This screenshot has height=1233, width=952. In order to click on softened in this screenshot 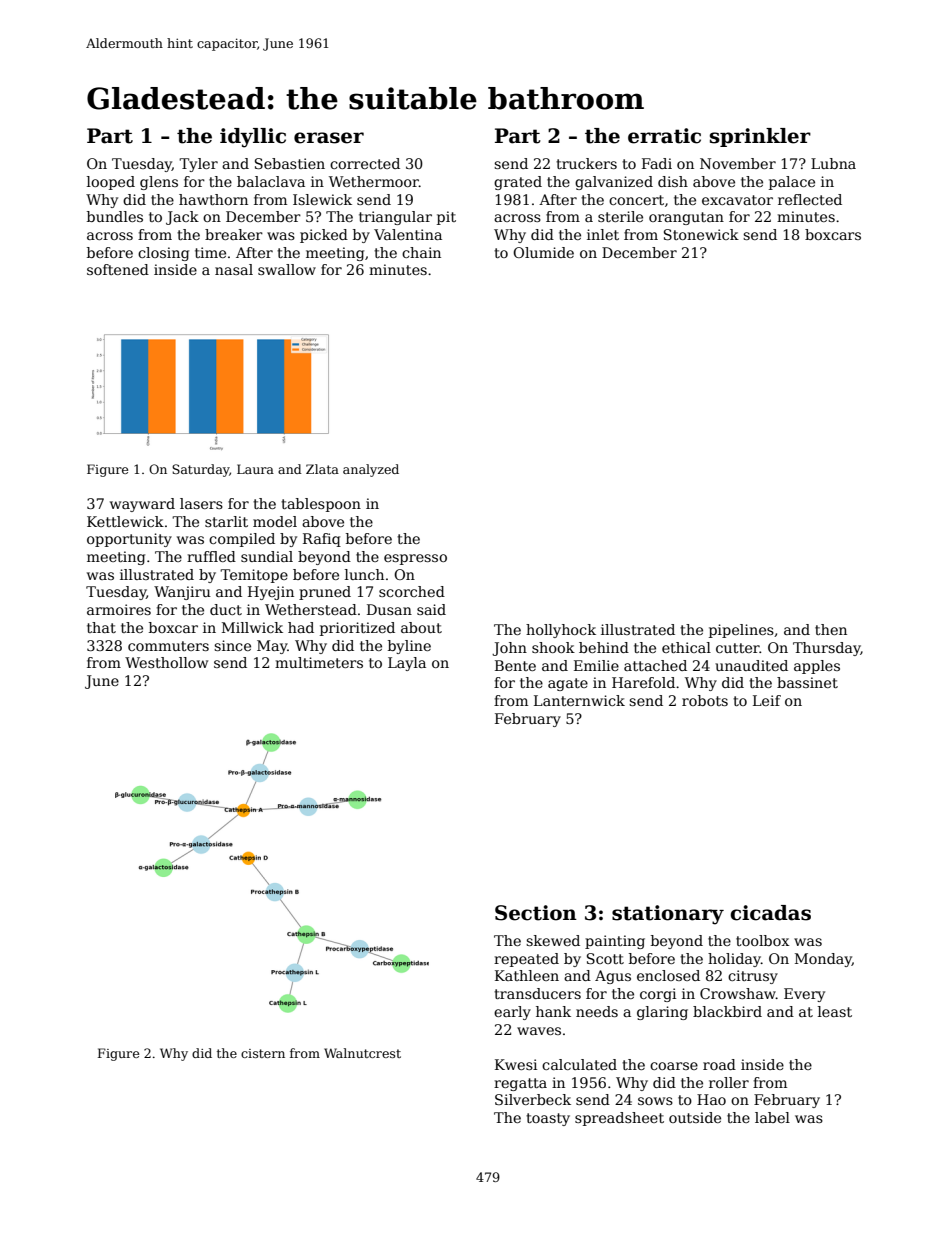, I will do `click(118, 269)`.
